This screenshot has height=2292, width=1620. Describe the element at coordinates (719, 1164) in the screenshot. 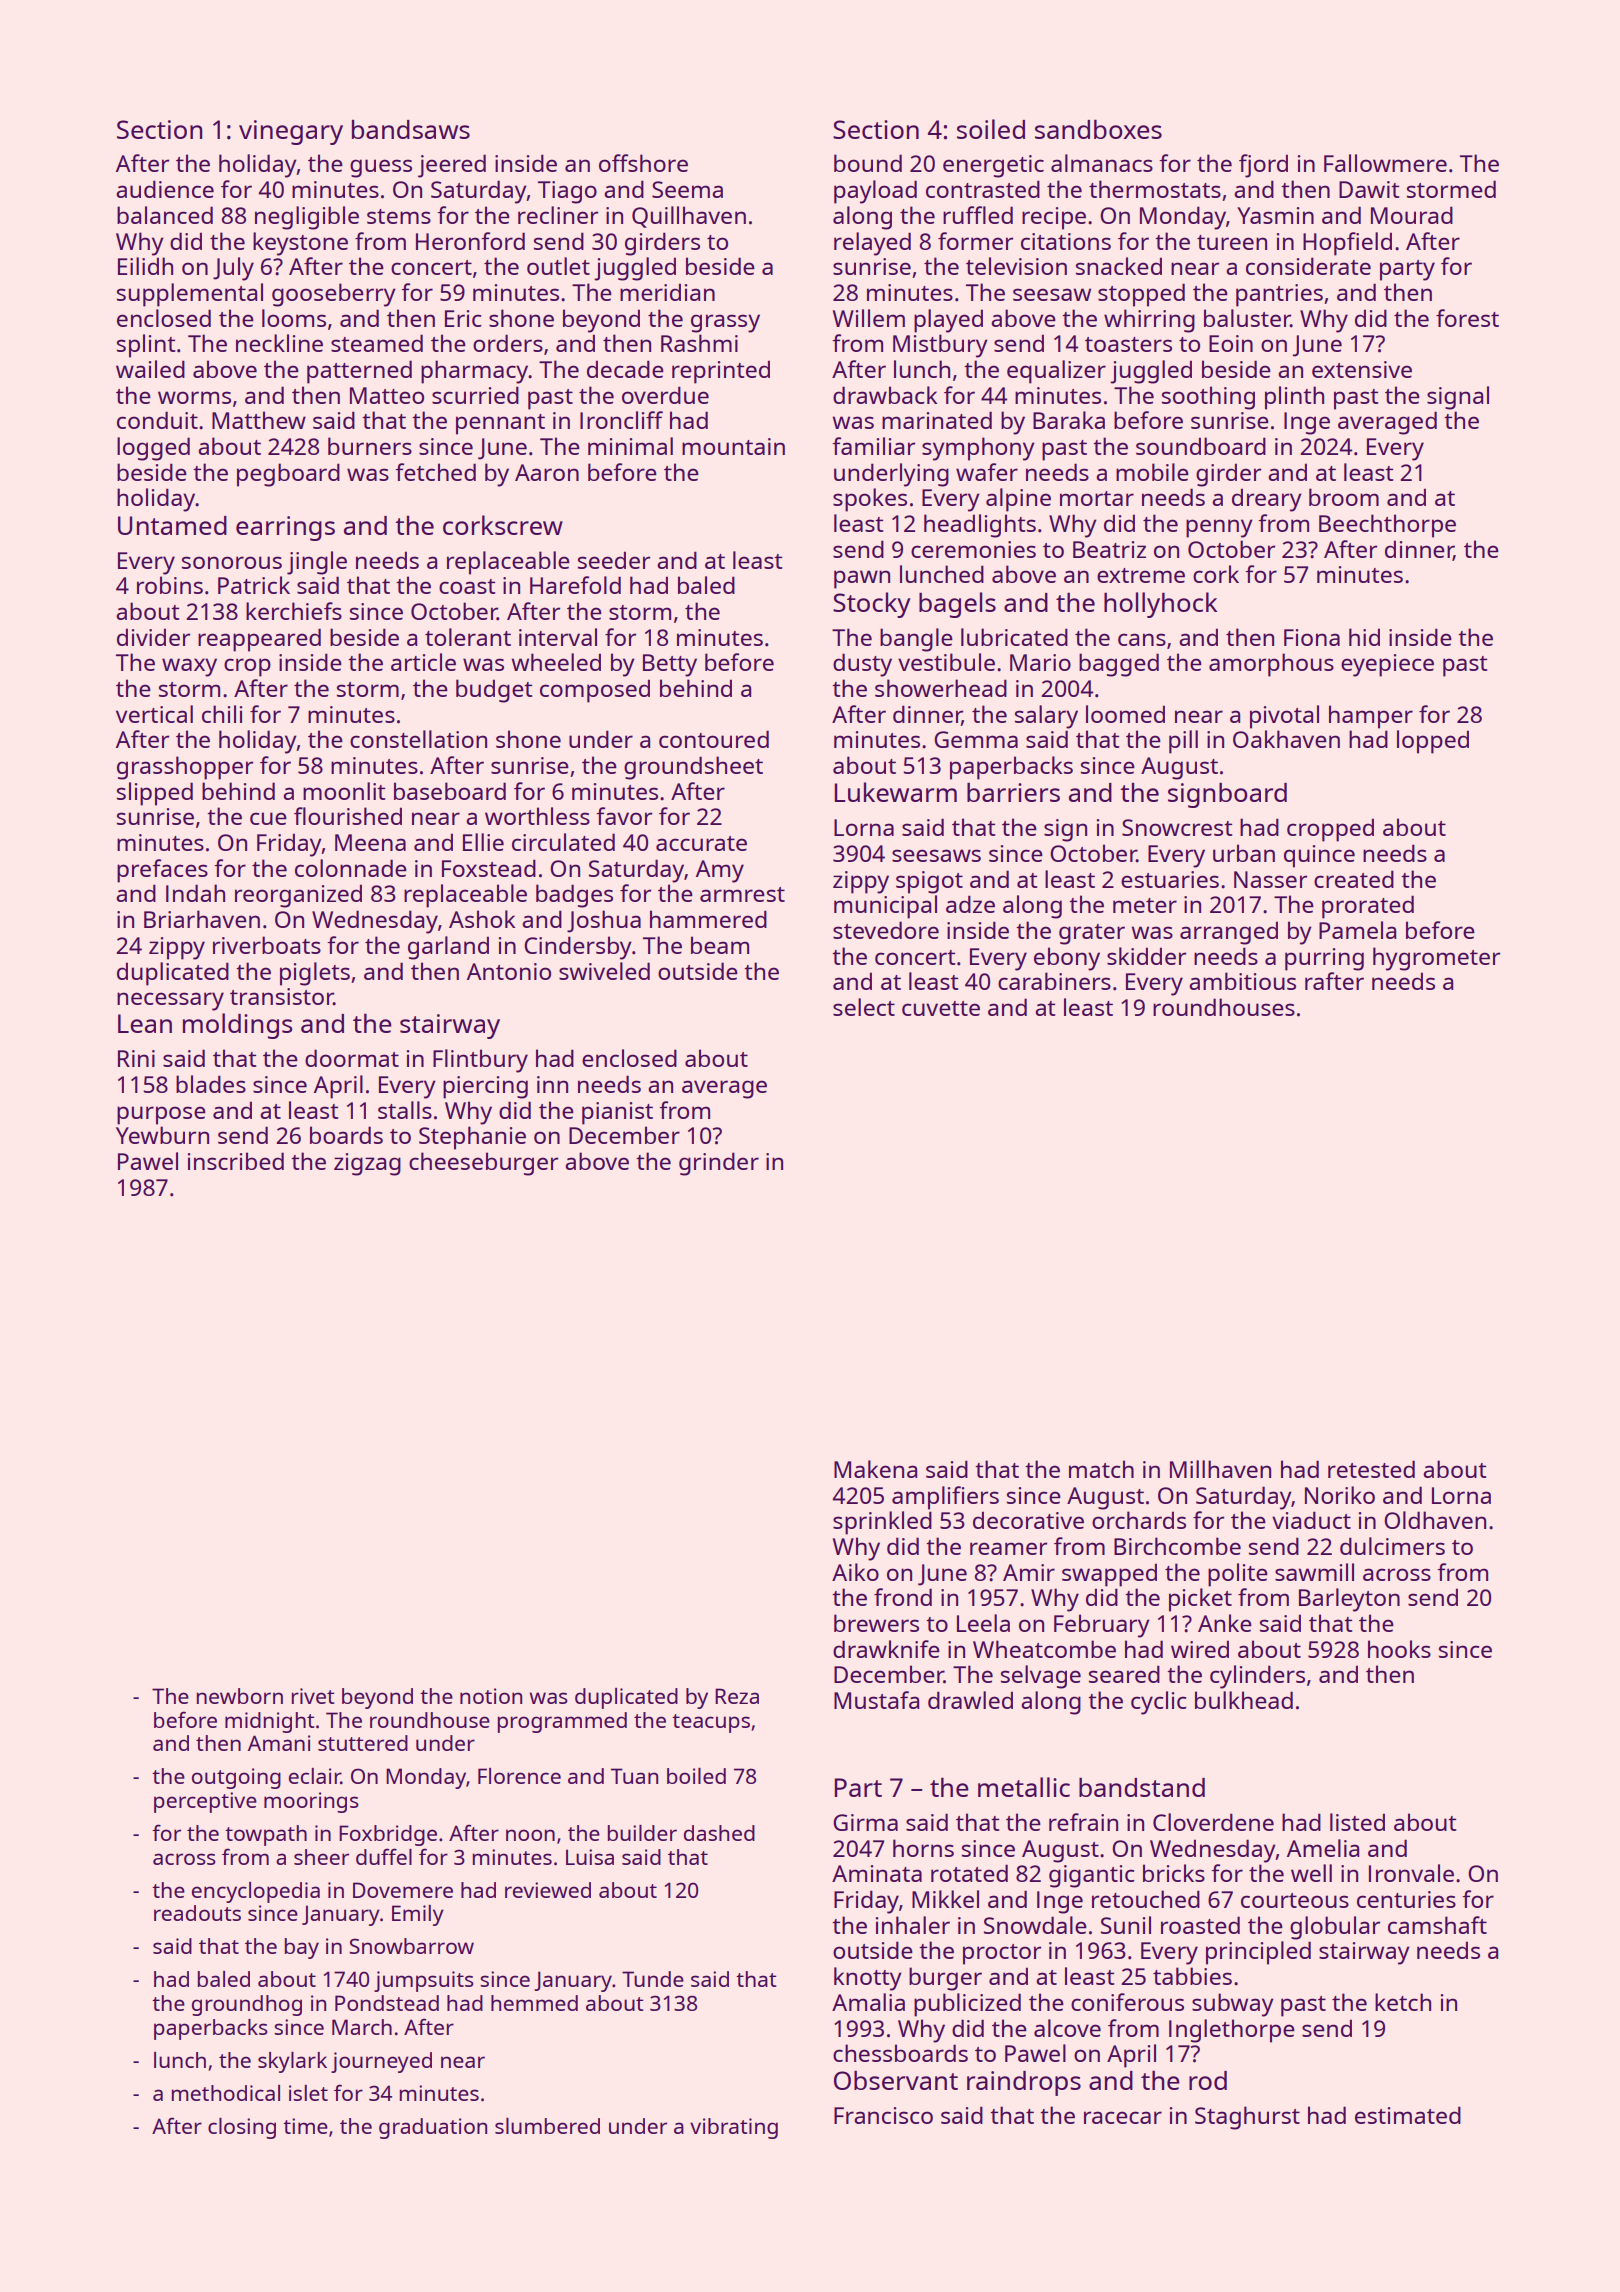

I see `grinder` at that location.
